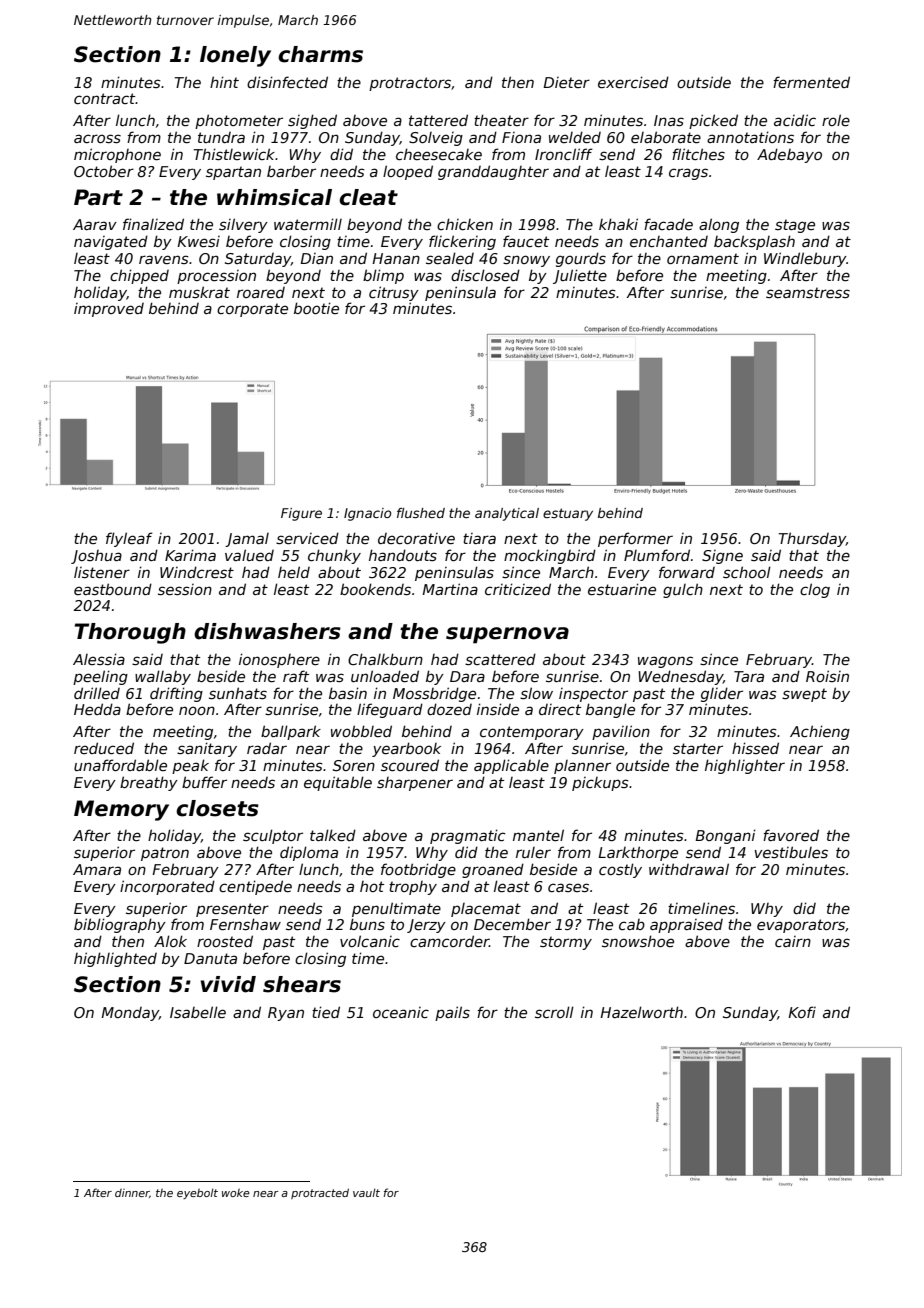  Describe the element at coordinates (633, 82) in the screenshot. I see `exercised` at that location.
